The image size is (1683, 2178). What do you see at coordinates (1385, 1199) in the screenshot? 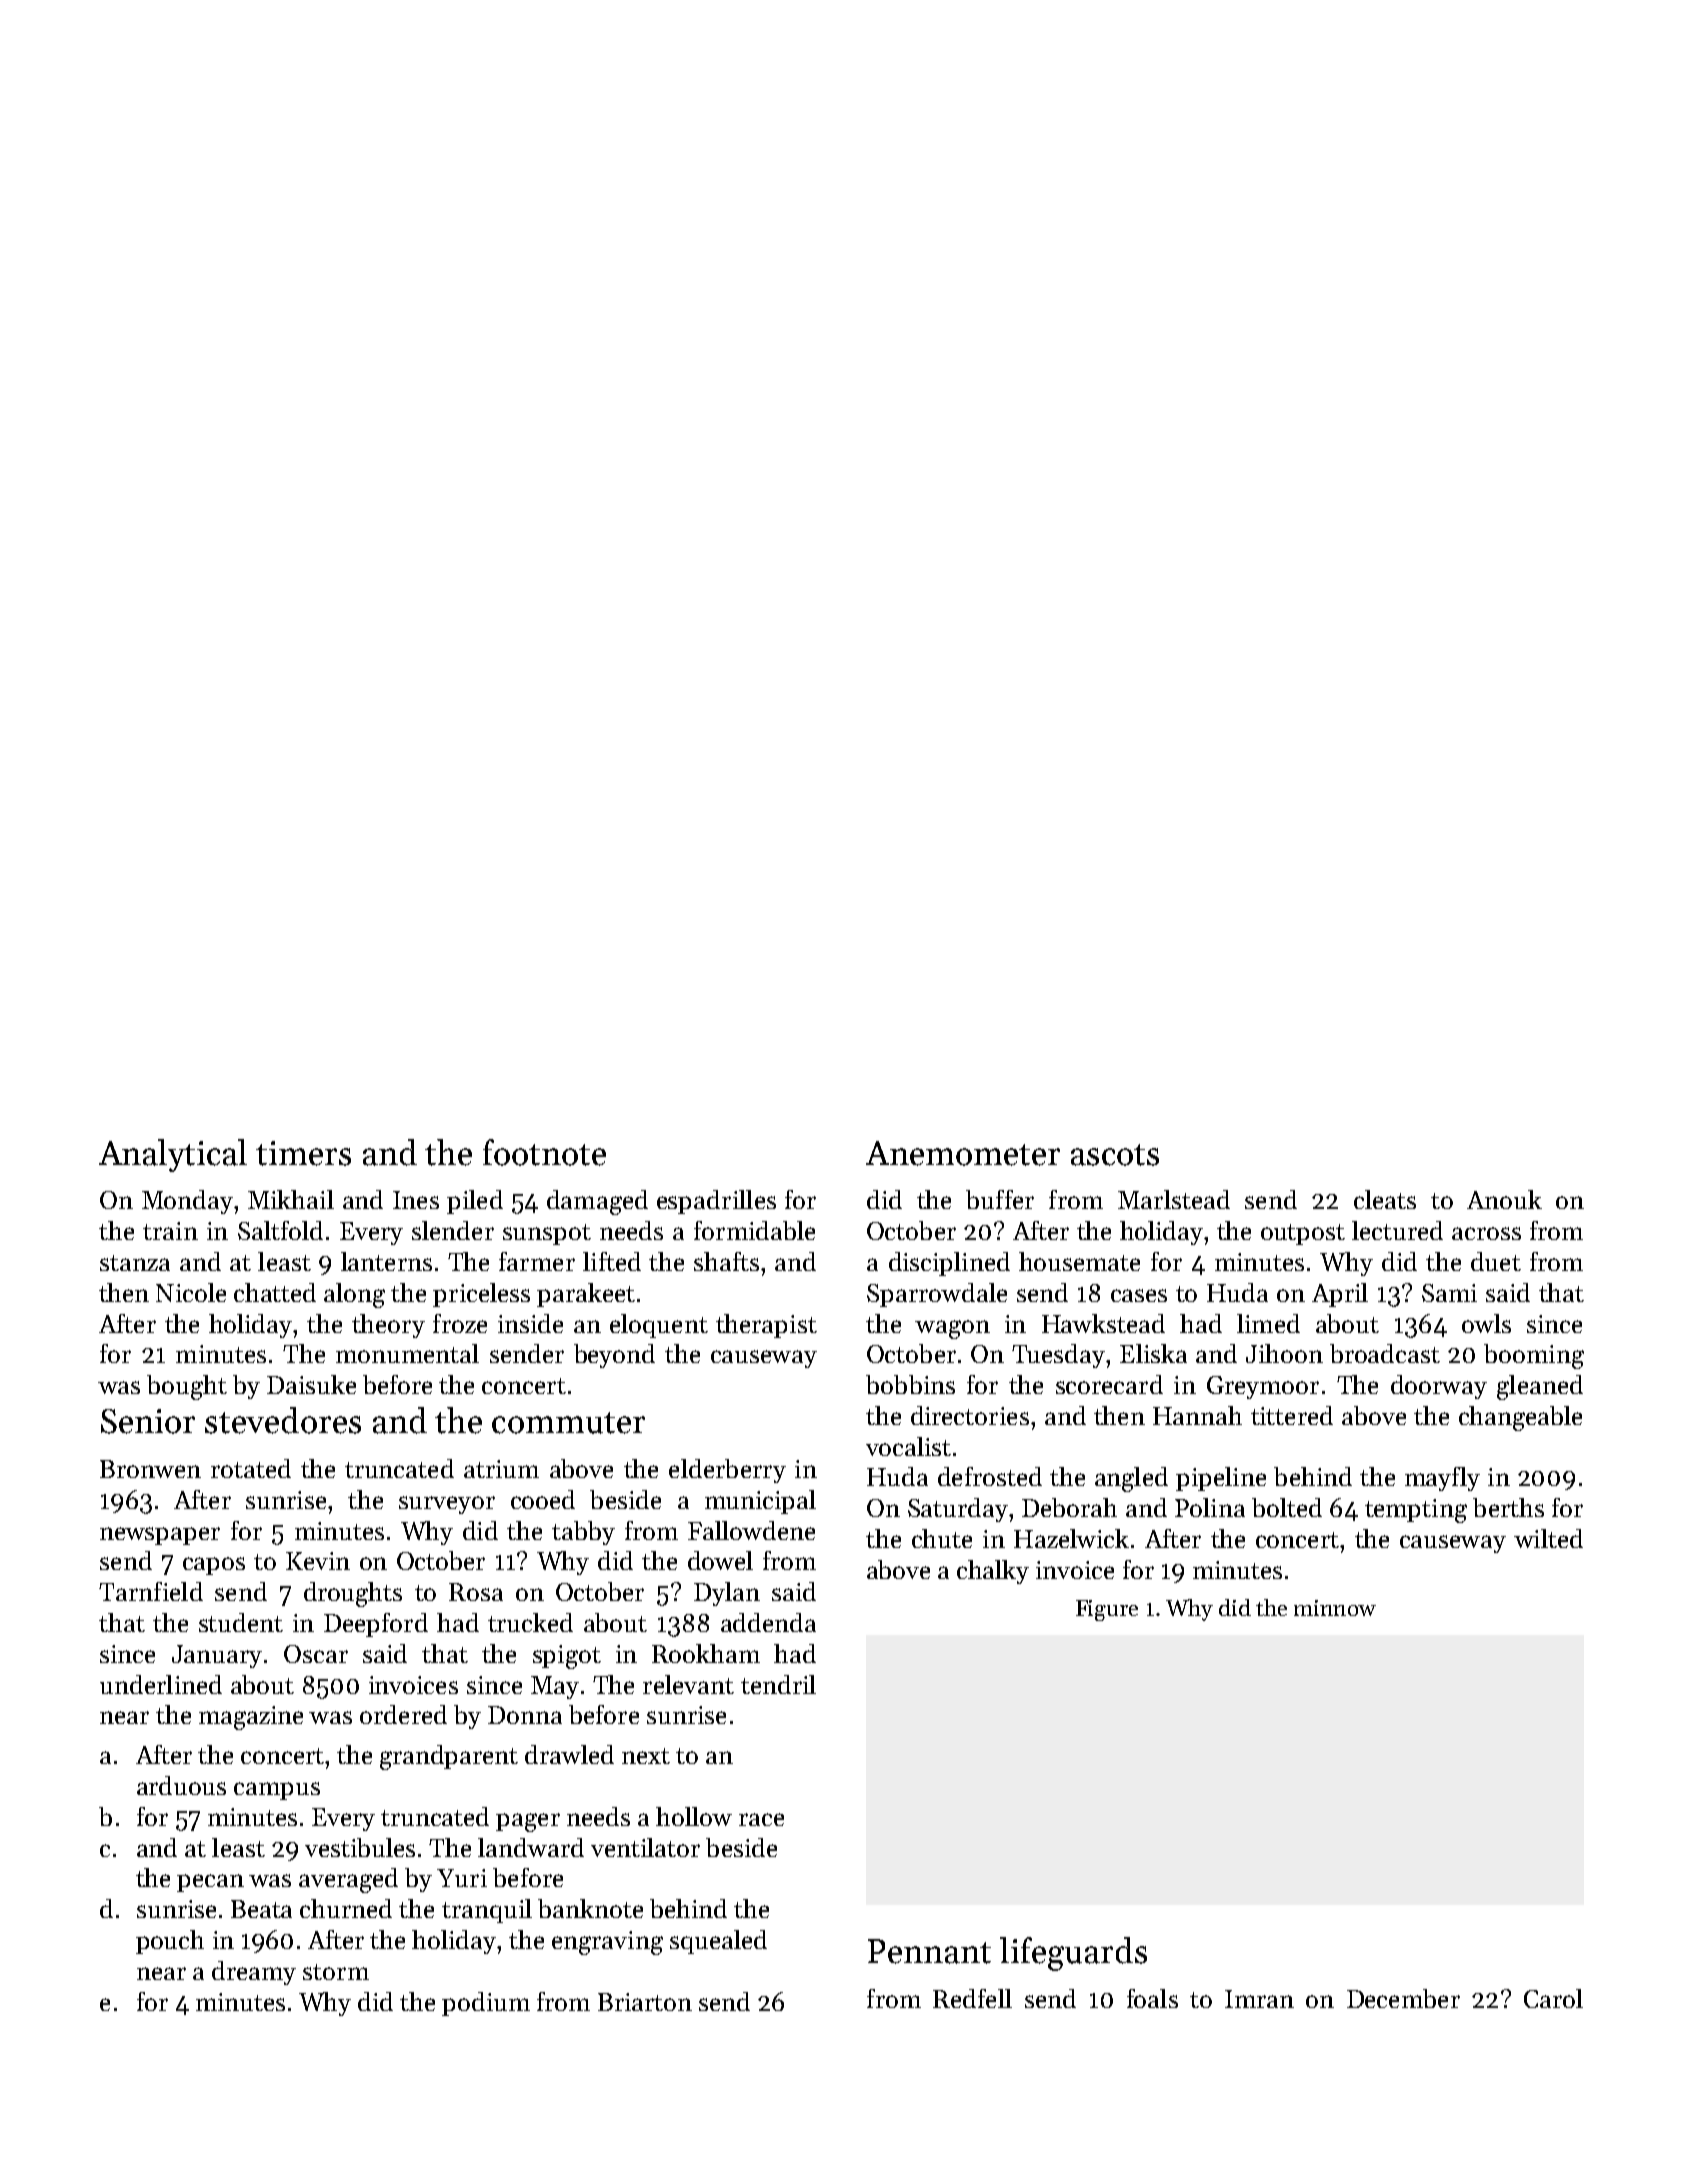
I see `cleats` at bounding box center [1385, 1199].
